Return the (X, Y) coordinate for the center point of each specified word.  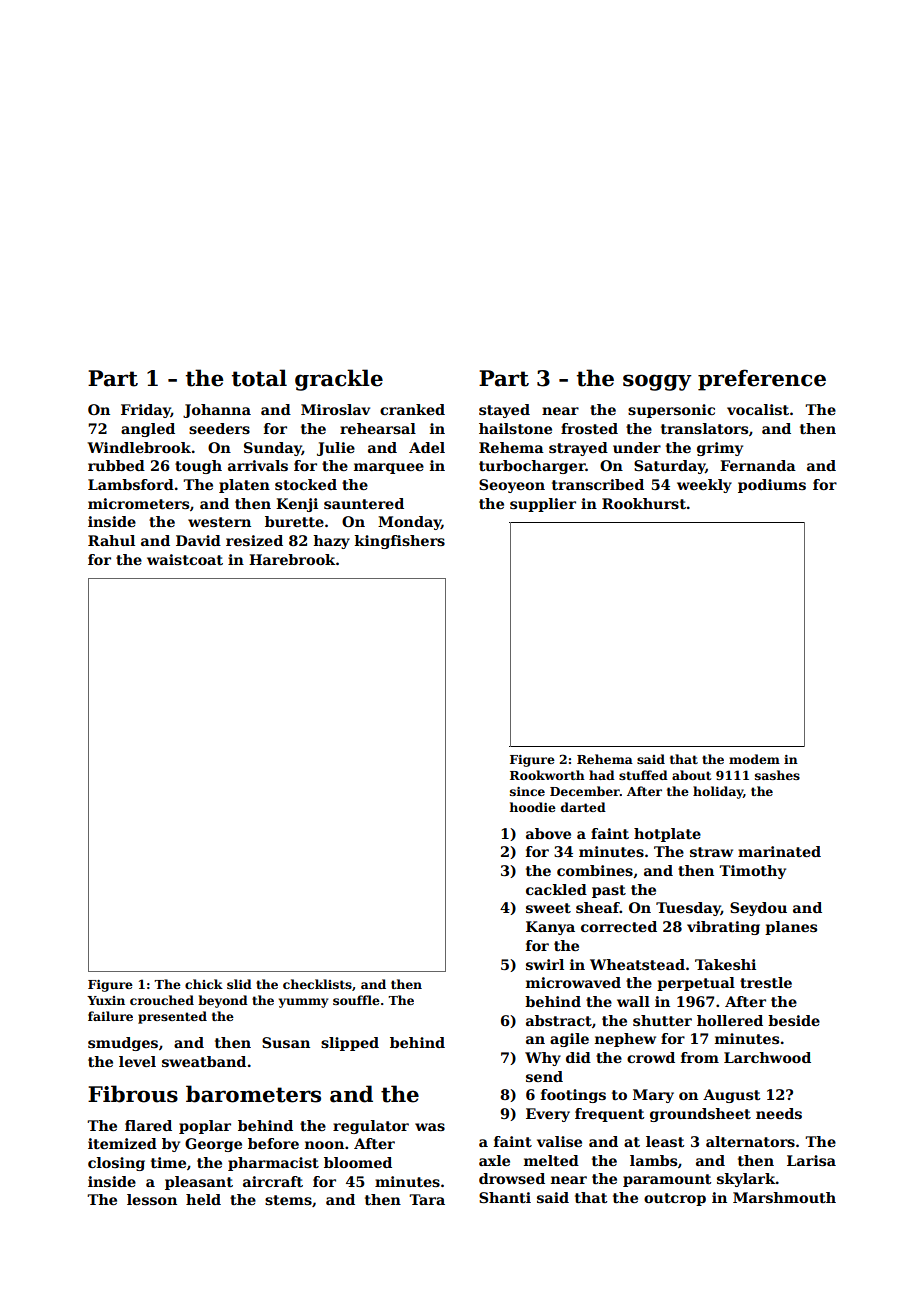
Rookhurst (644, 503)
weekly (704, 486)
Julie (336, 449)
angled (148, 430)
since (527, 791)
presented (172, 1017)
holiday (718, 792)
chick (204, 984)
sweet (548, 908)
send (544, 1076)
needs (779, 1113)
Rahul (111, 540)
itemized (122, 1143)
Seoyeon (512, 486)
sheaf (598, 907)
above (548, 833)
